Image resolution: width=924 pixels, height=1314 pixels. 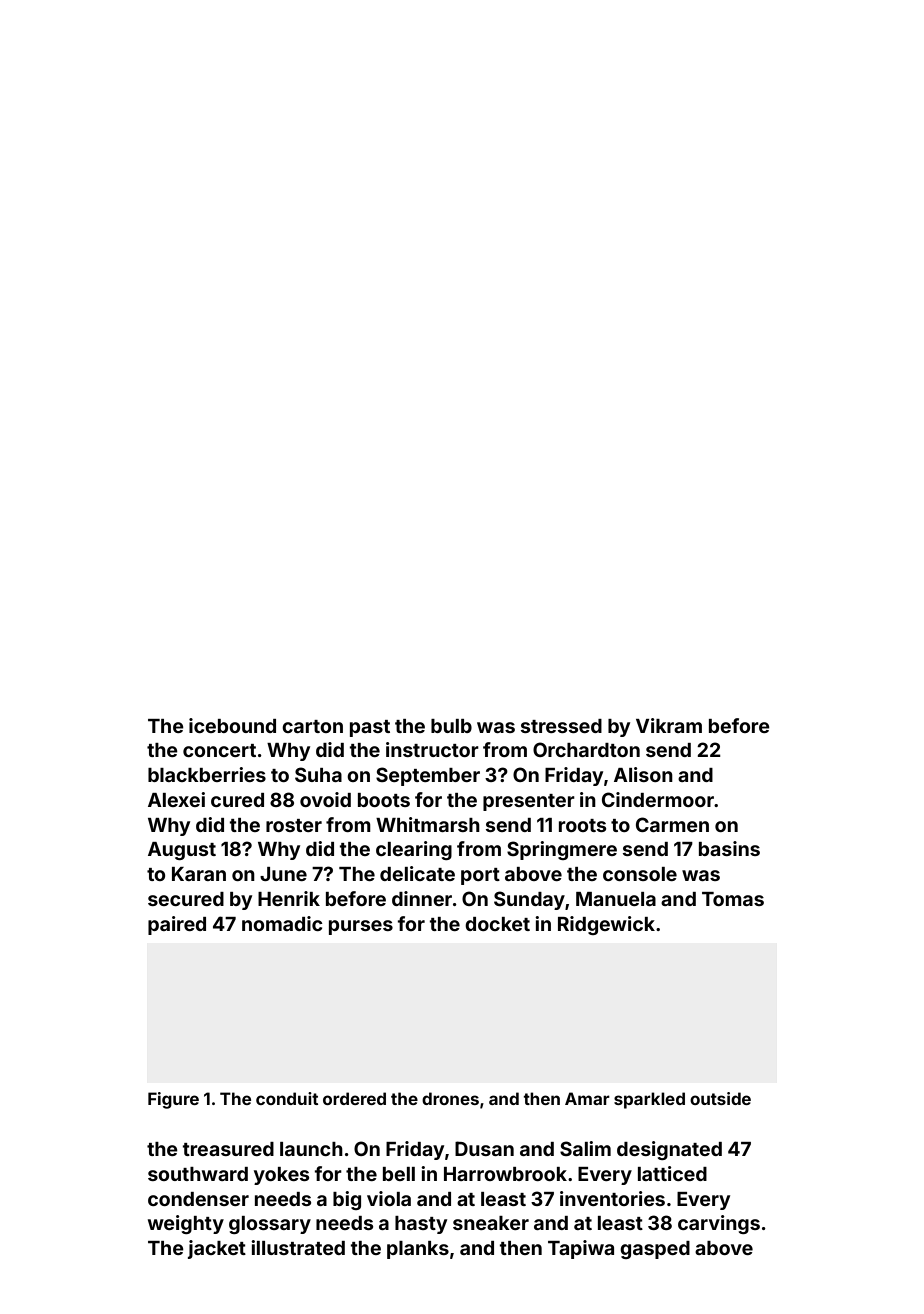 What do you see at coordinates (232, 725) in the screenshot?
I see `icebound` at bounding box center [232, 725].
